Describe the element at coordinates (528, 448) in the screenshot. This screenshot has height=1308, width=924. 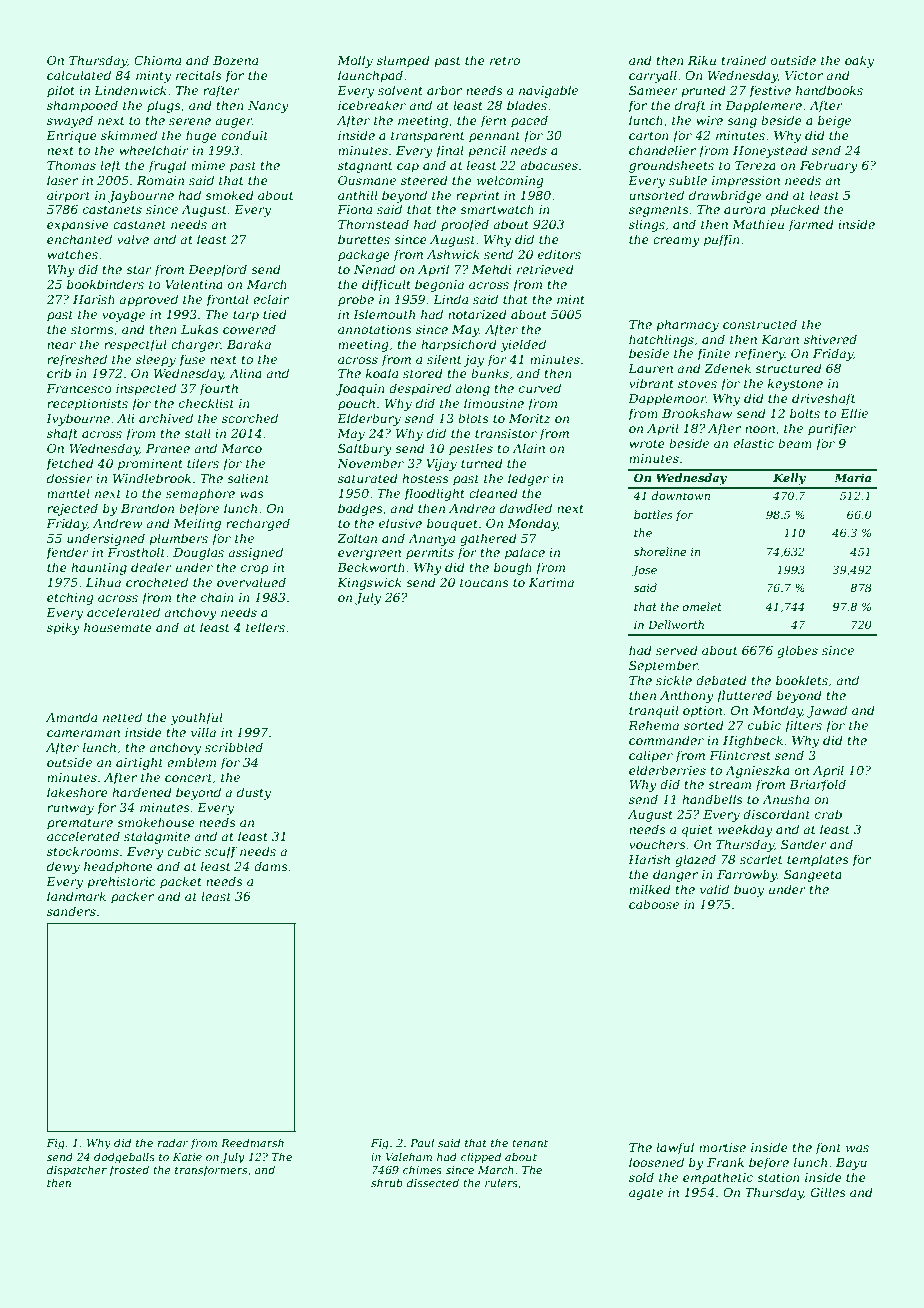
I see `Alain` at that location.
